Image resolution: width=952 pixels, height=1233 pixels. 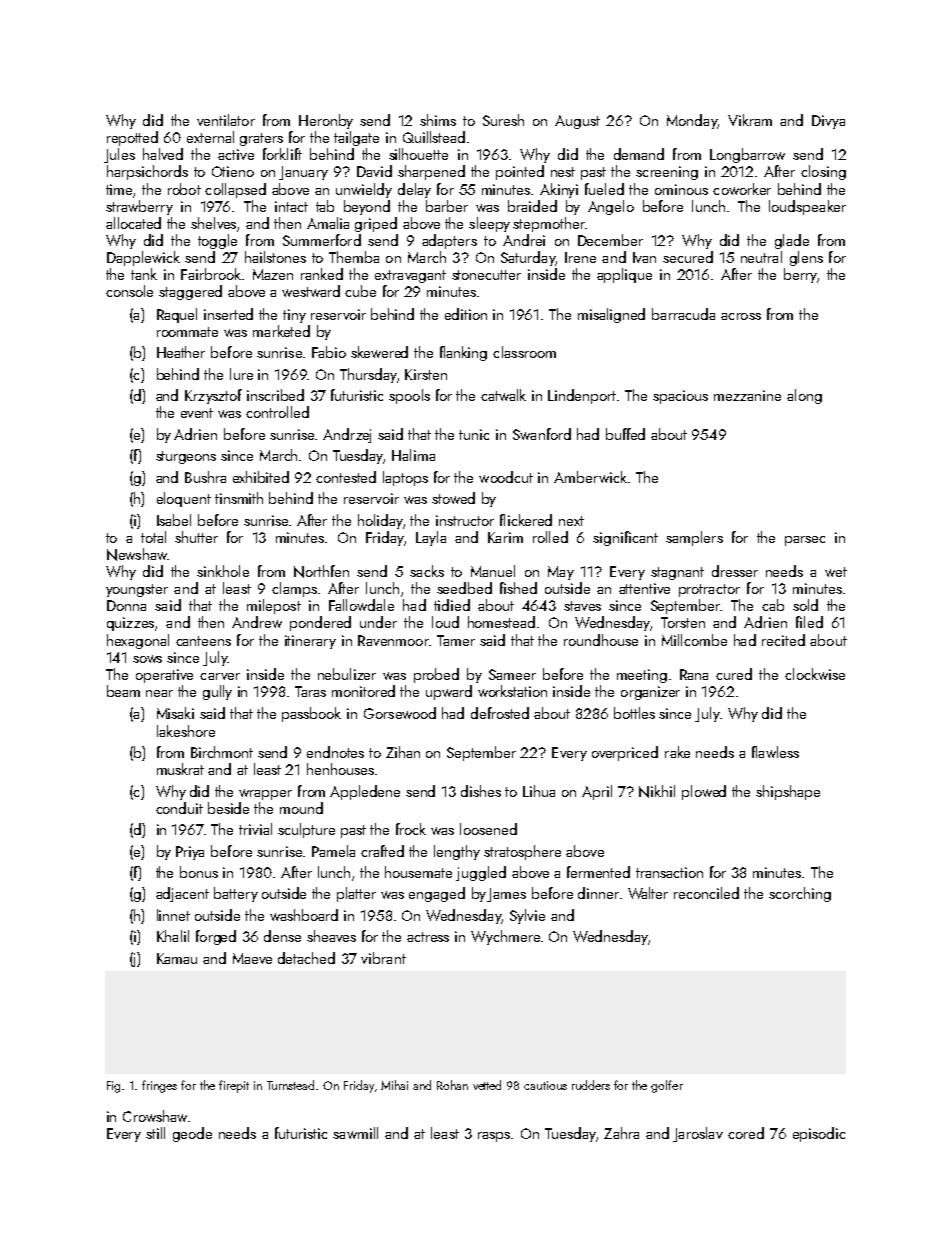 What do you see at coordinates (694, 538) in the image?
I see `samplers` at bounding box center [694, 538].
